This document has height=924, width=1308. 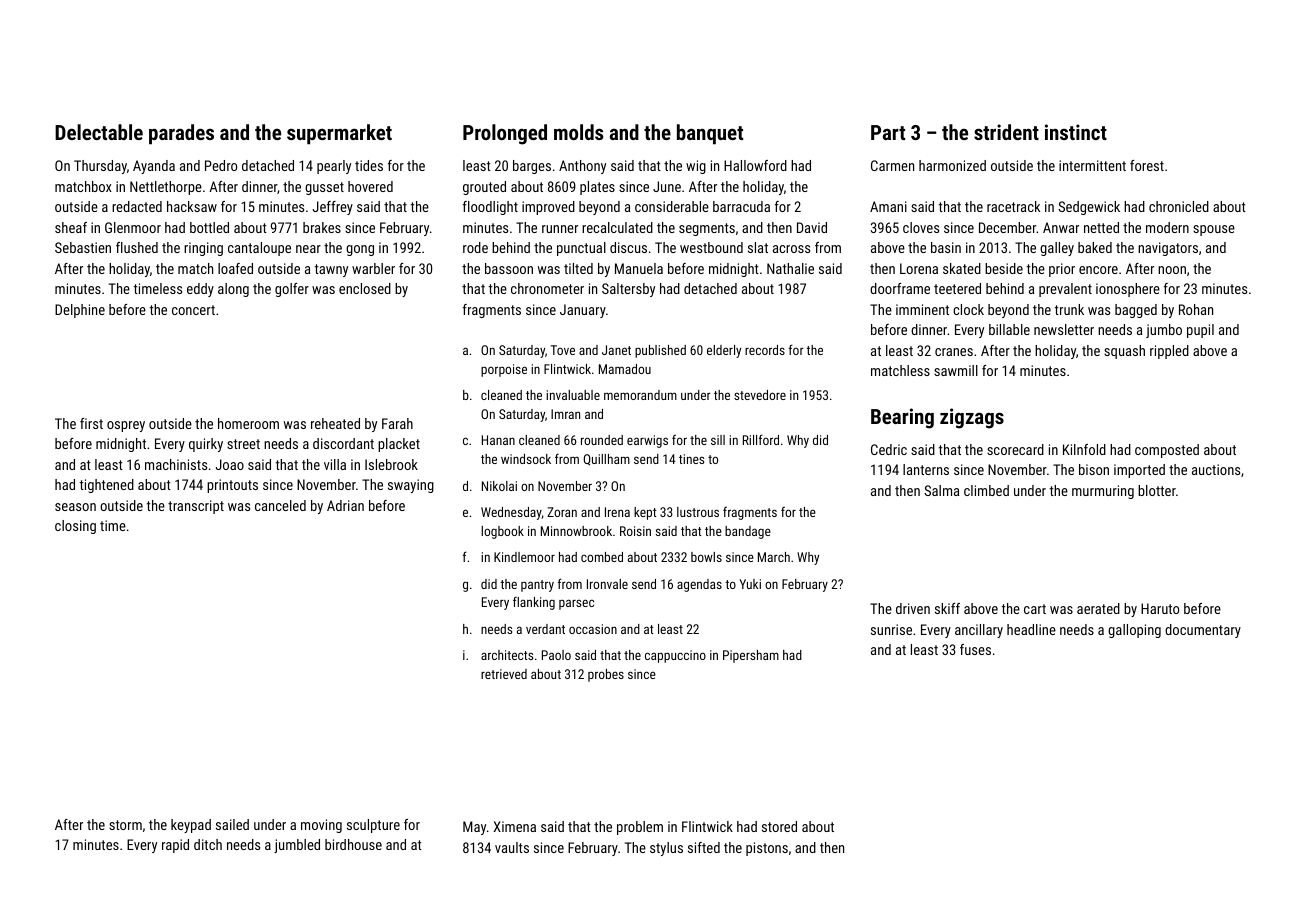 What do you see at coordinates (1134, 631) in the document?
I see `galloping` at bounding box center [1134, 631].
